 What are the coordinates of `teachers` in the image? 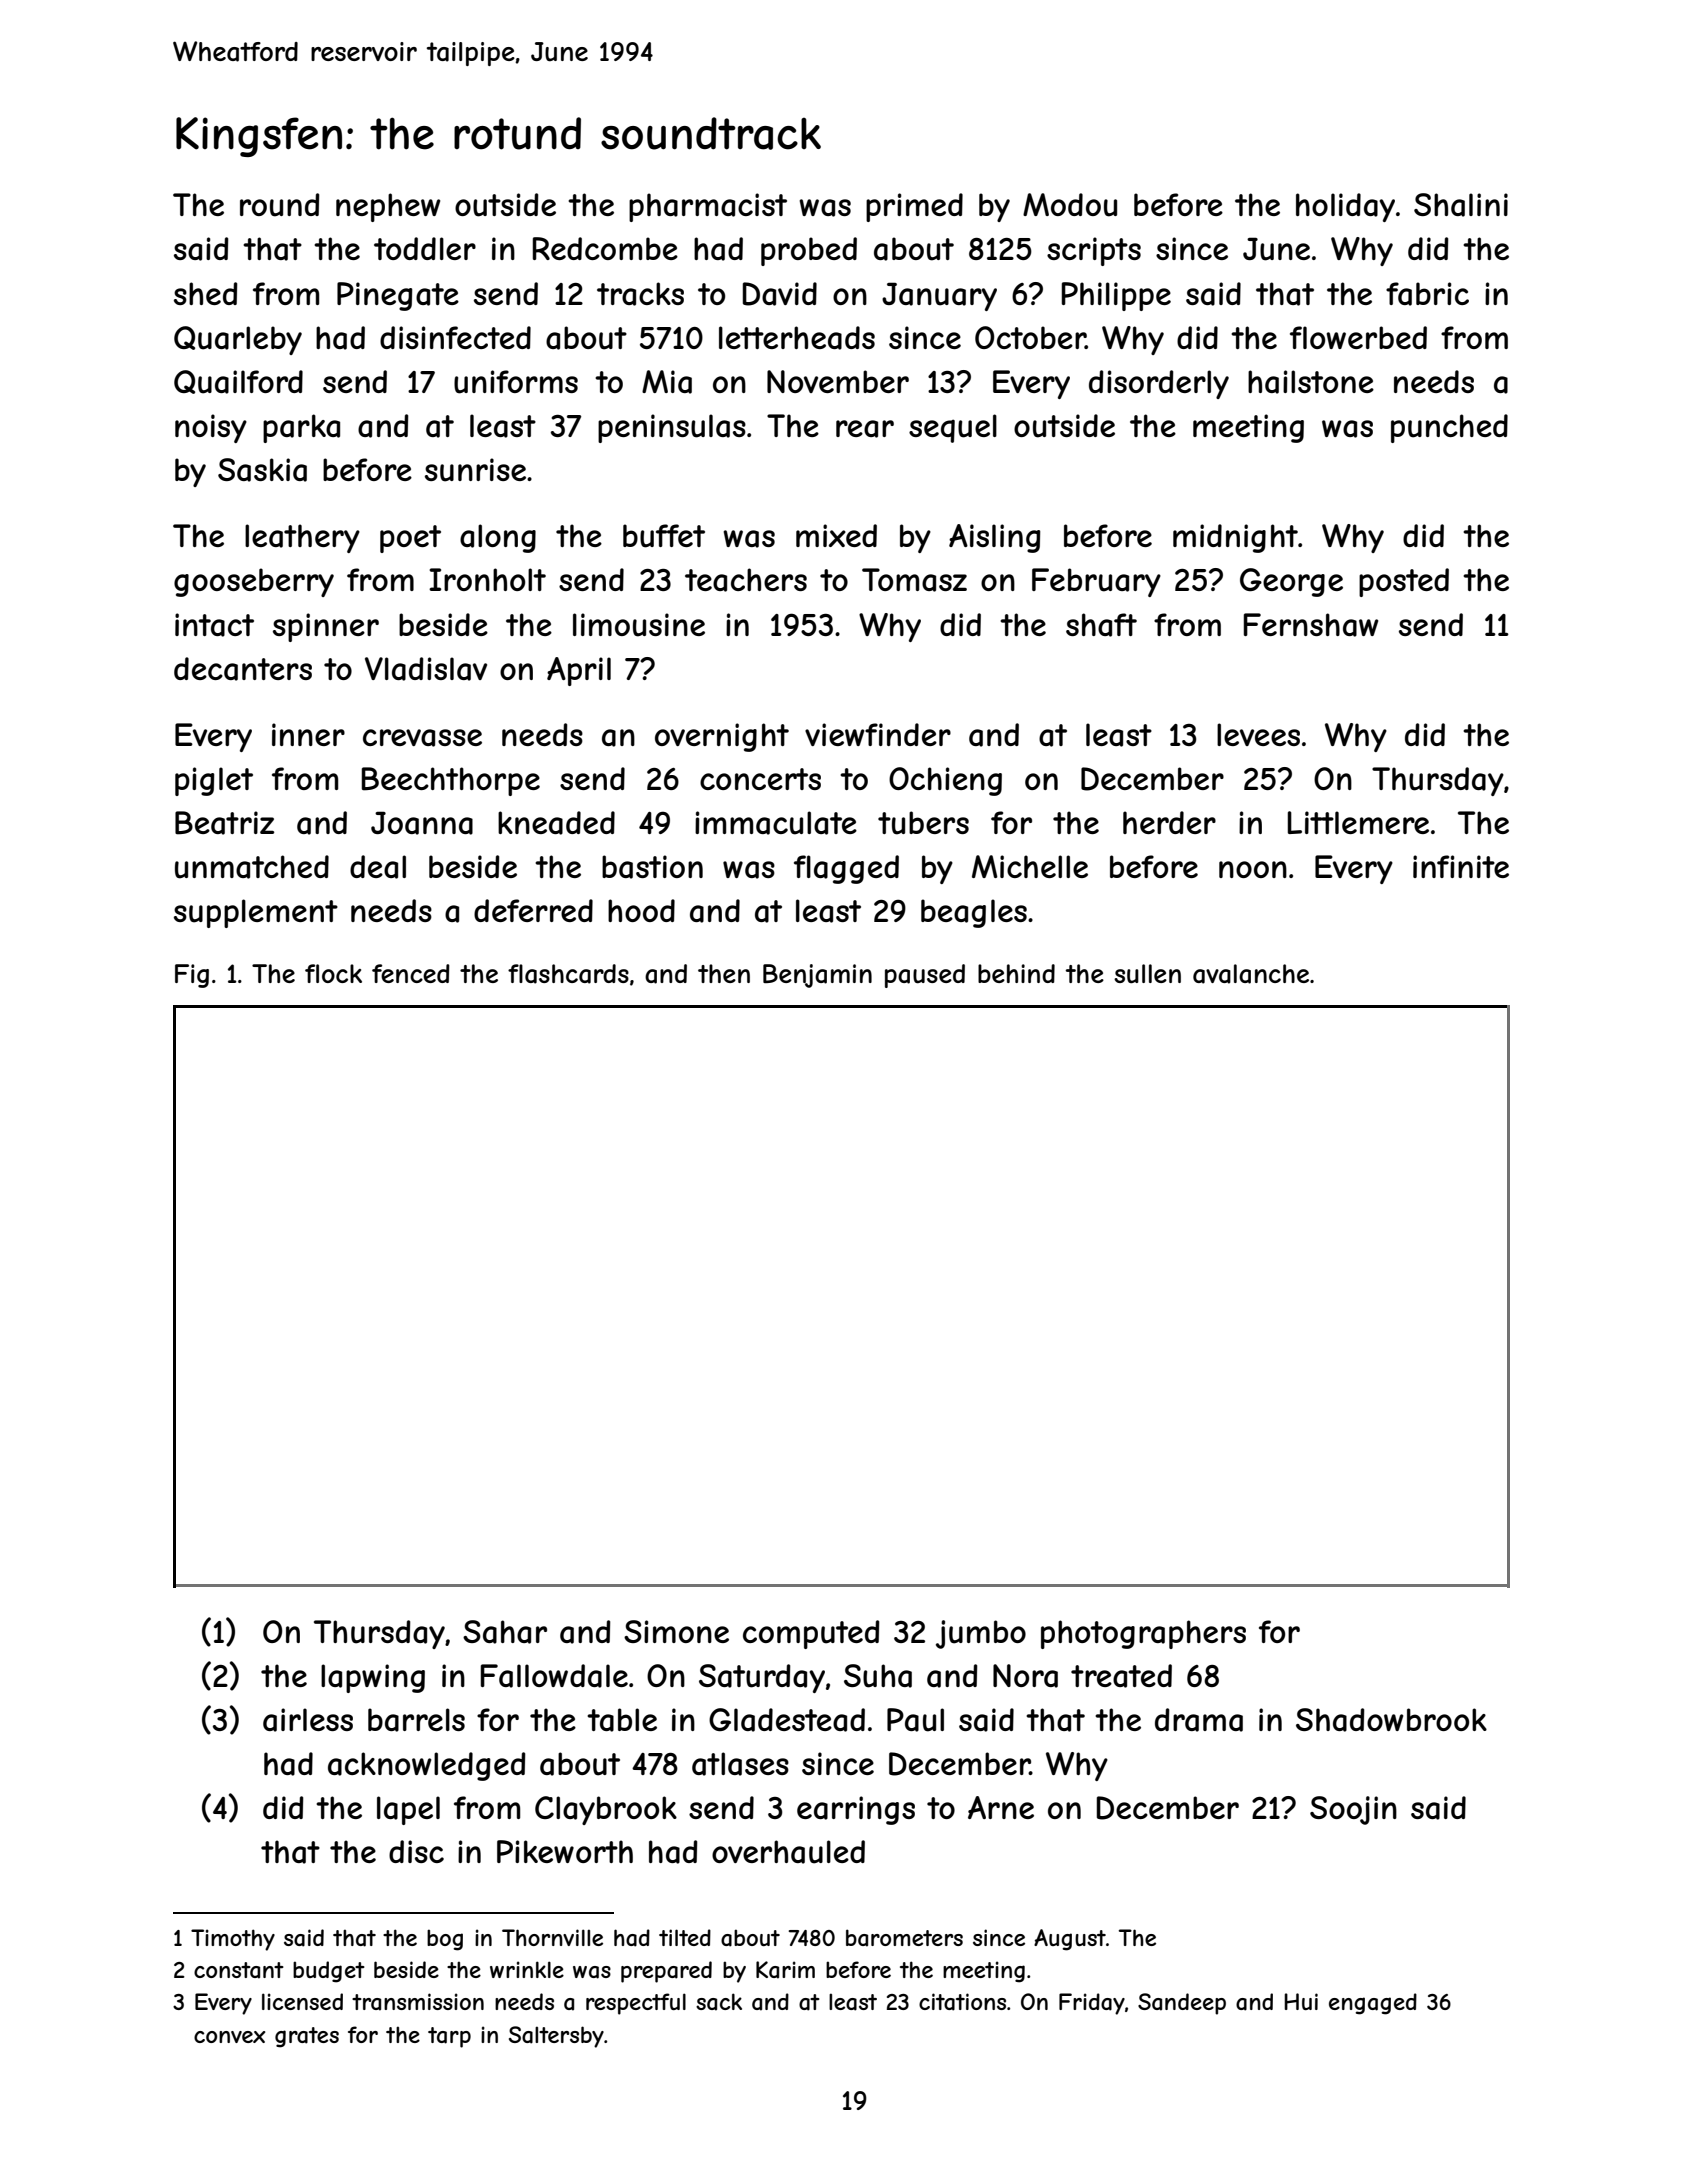 It's located at (746, 580).
